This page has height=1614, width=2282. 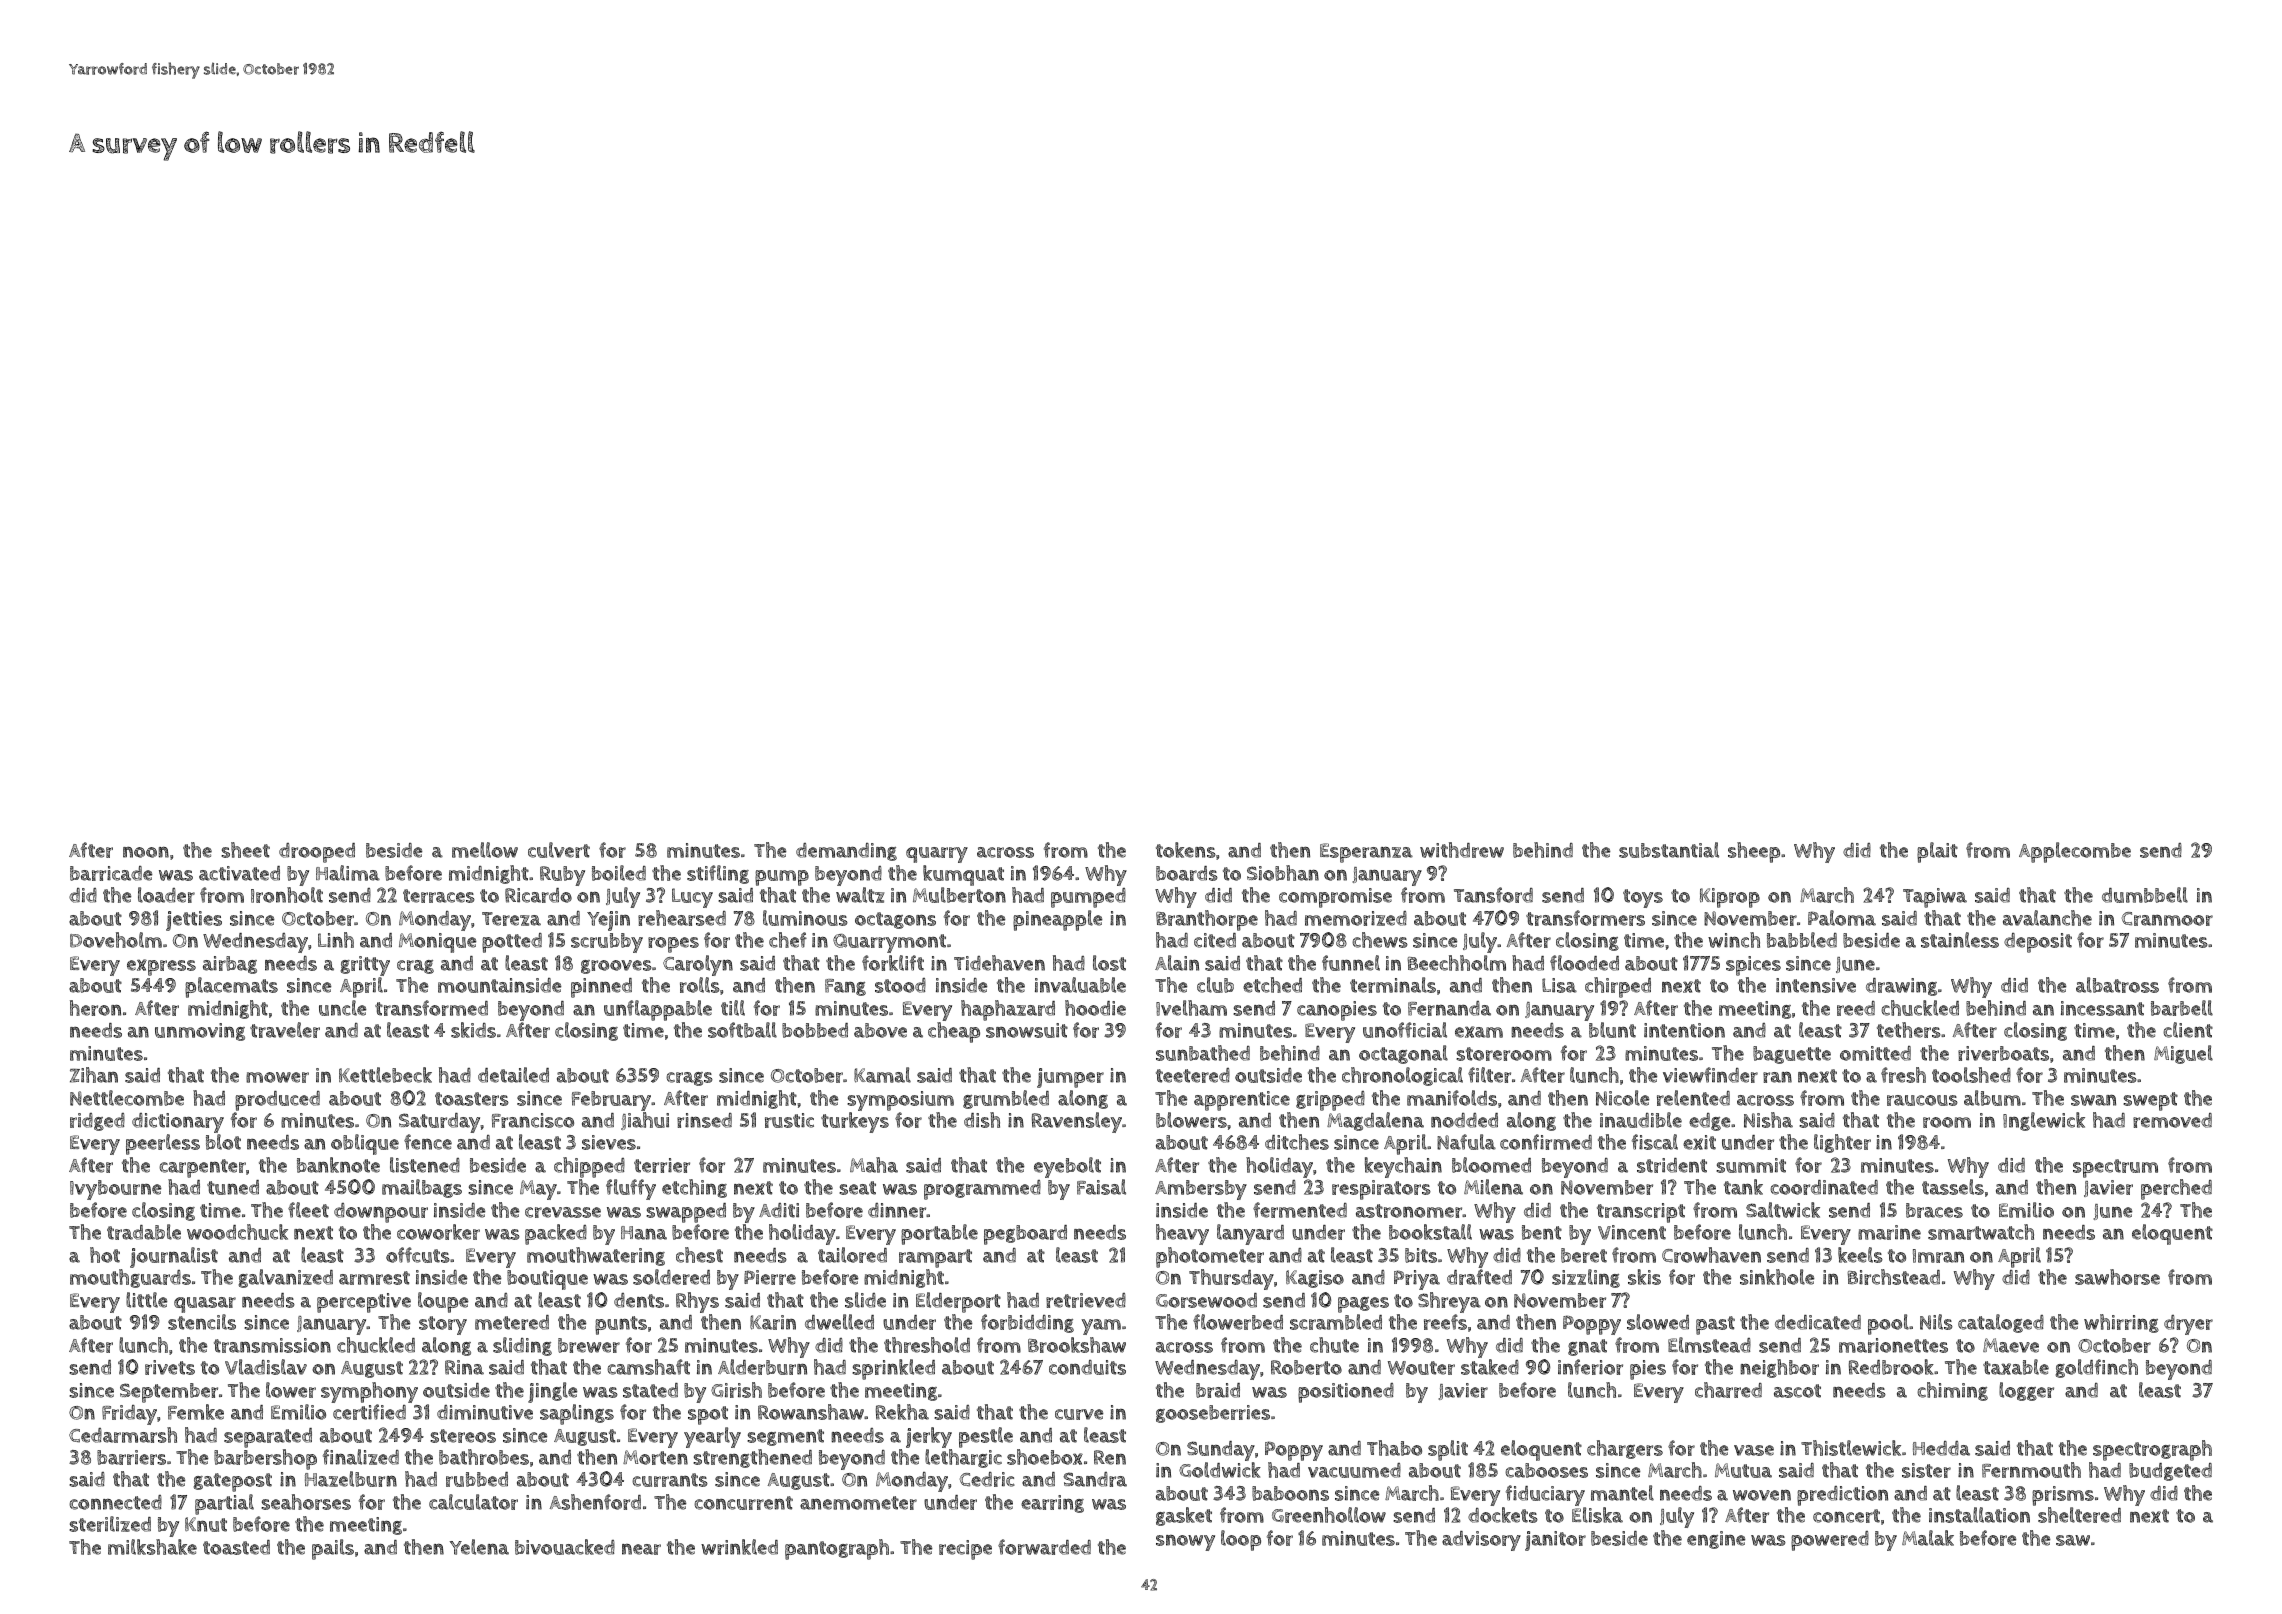 What do you see at coordinates (1644, 1277) in the page?
I see `skis` at bounding box center [1644, 1277].
